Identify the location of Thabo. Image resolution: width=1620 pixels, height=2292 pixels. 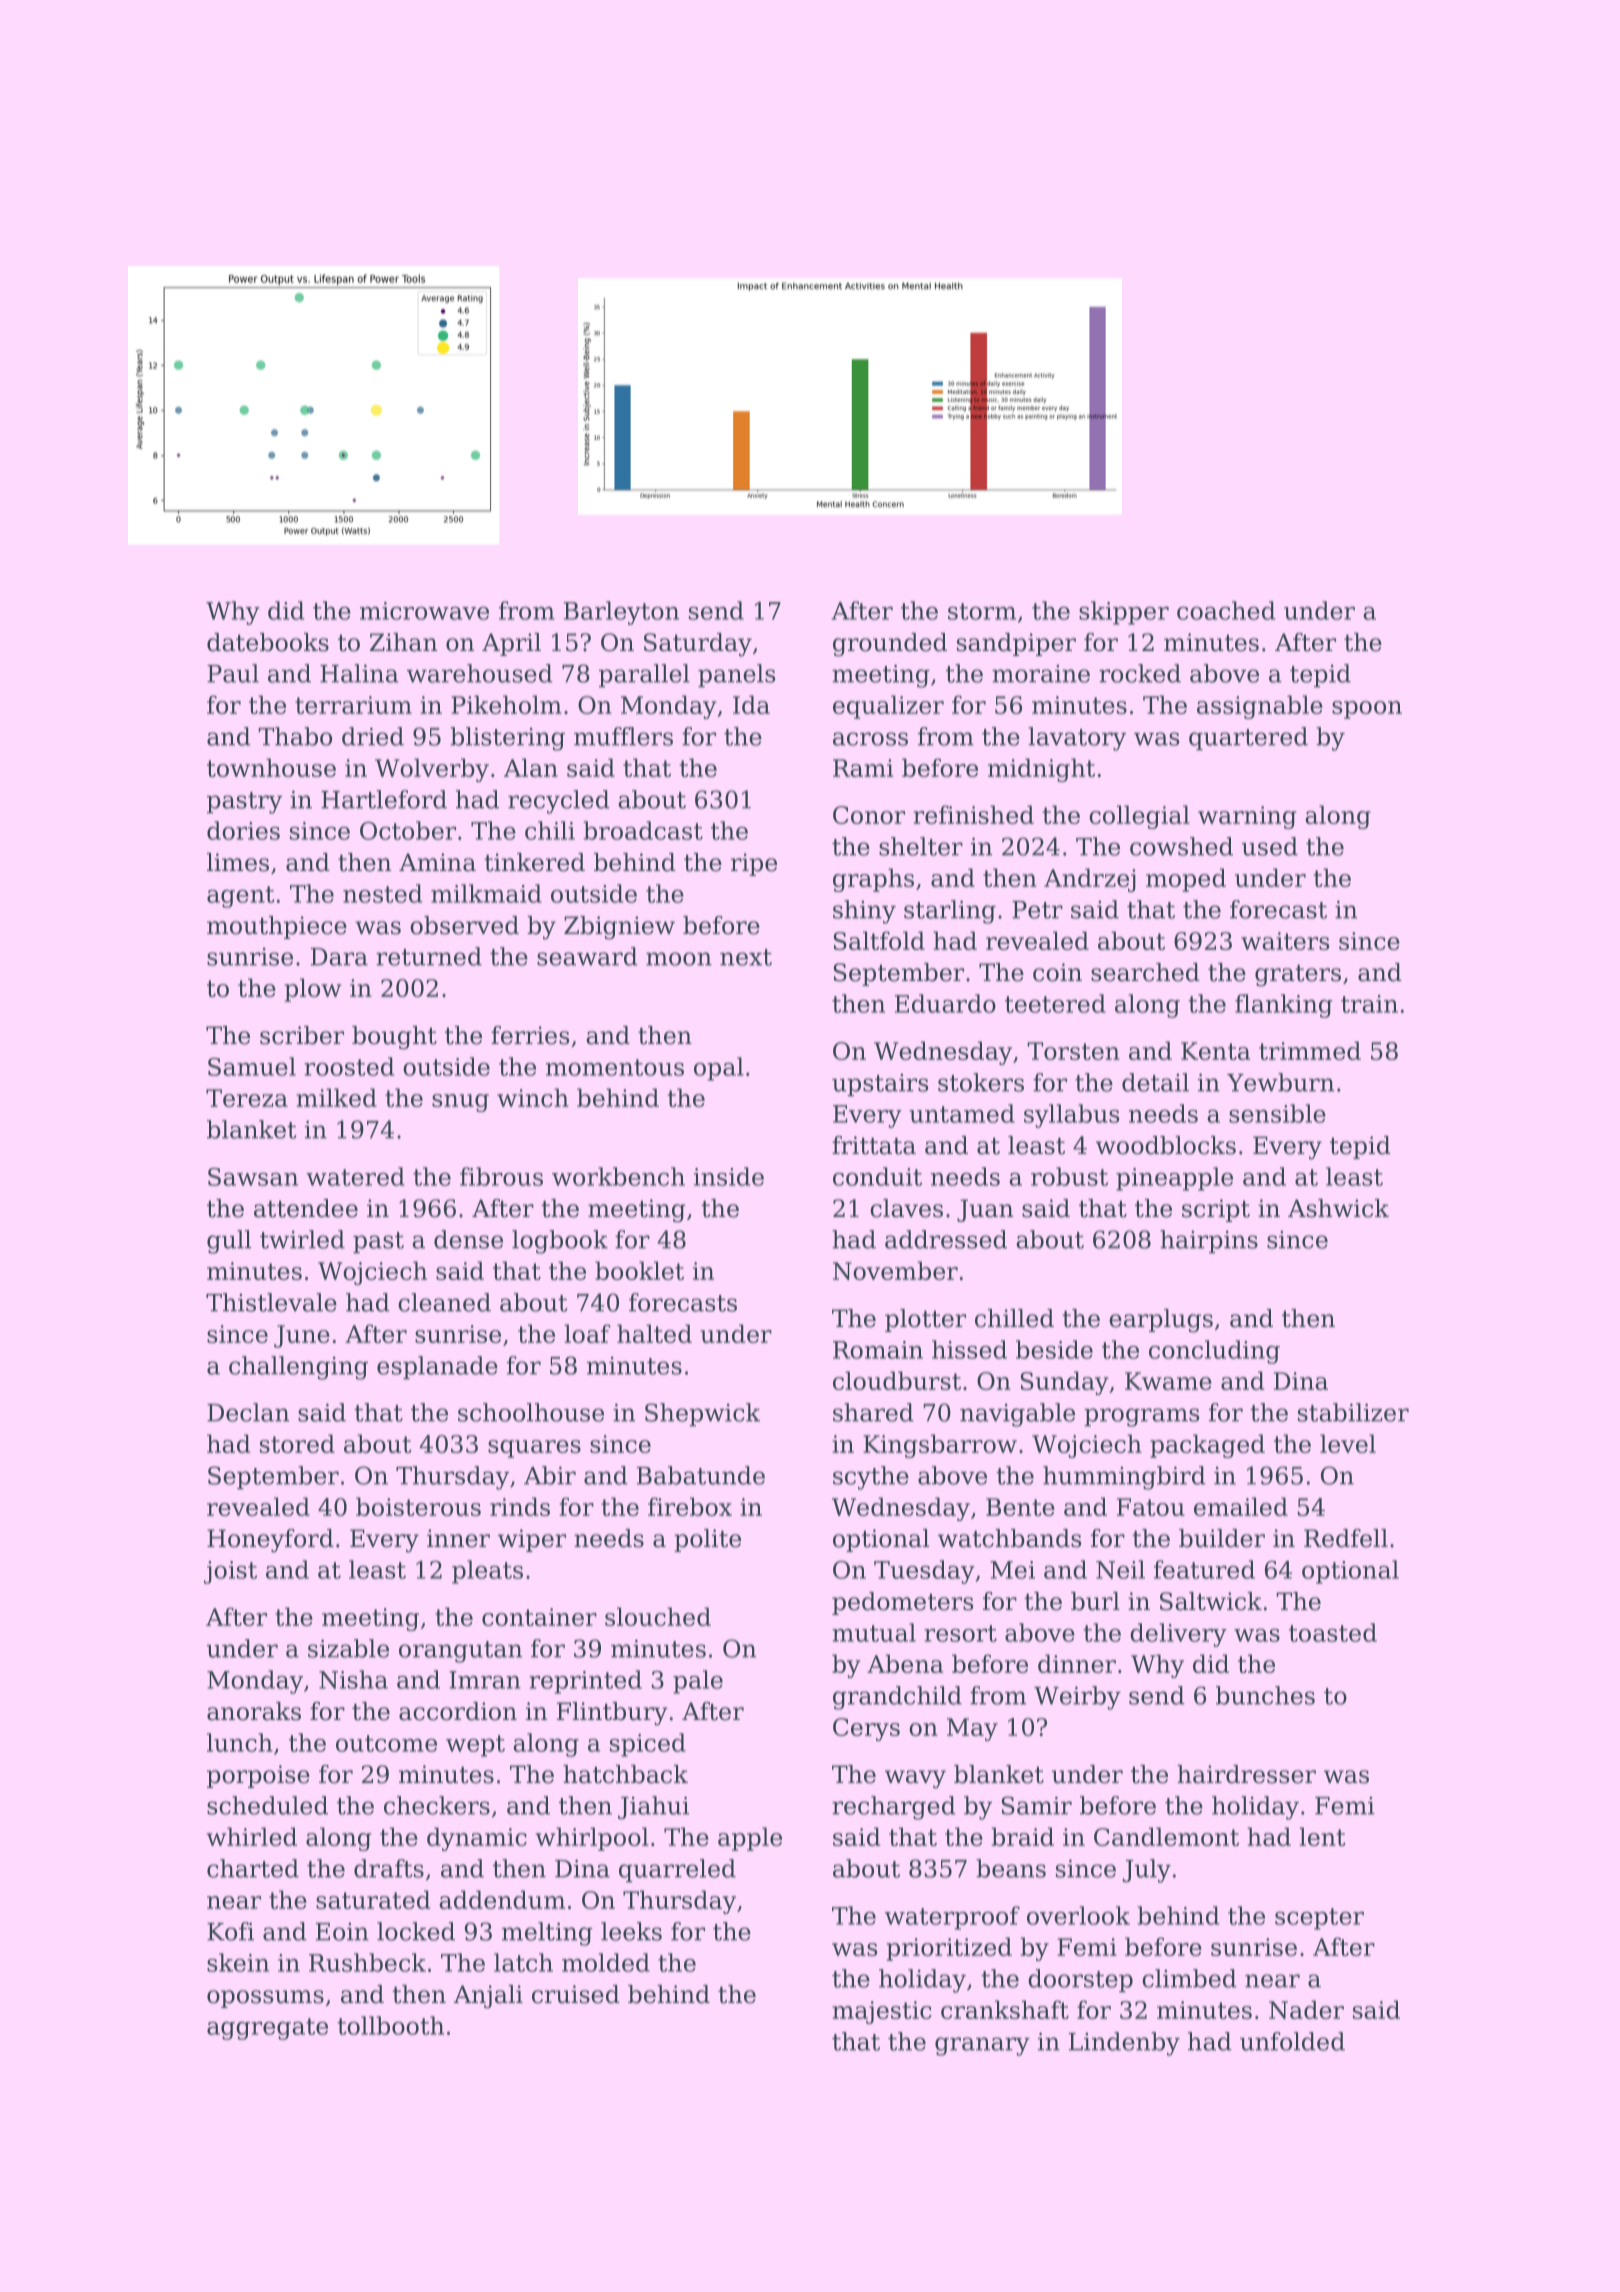
(295, 736).
